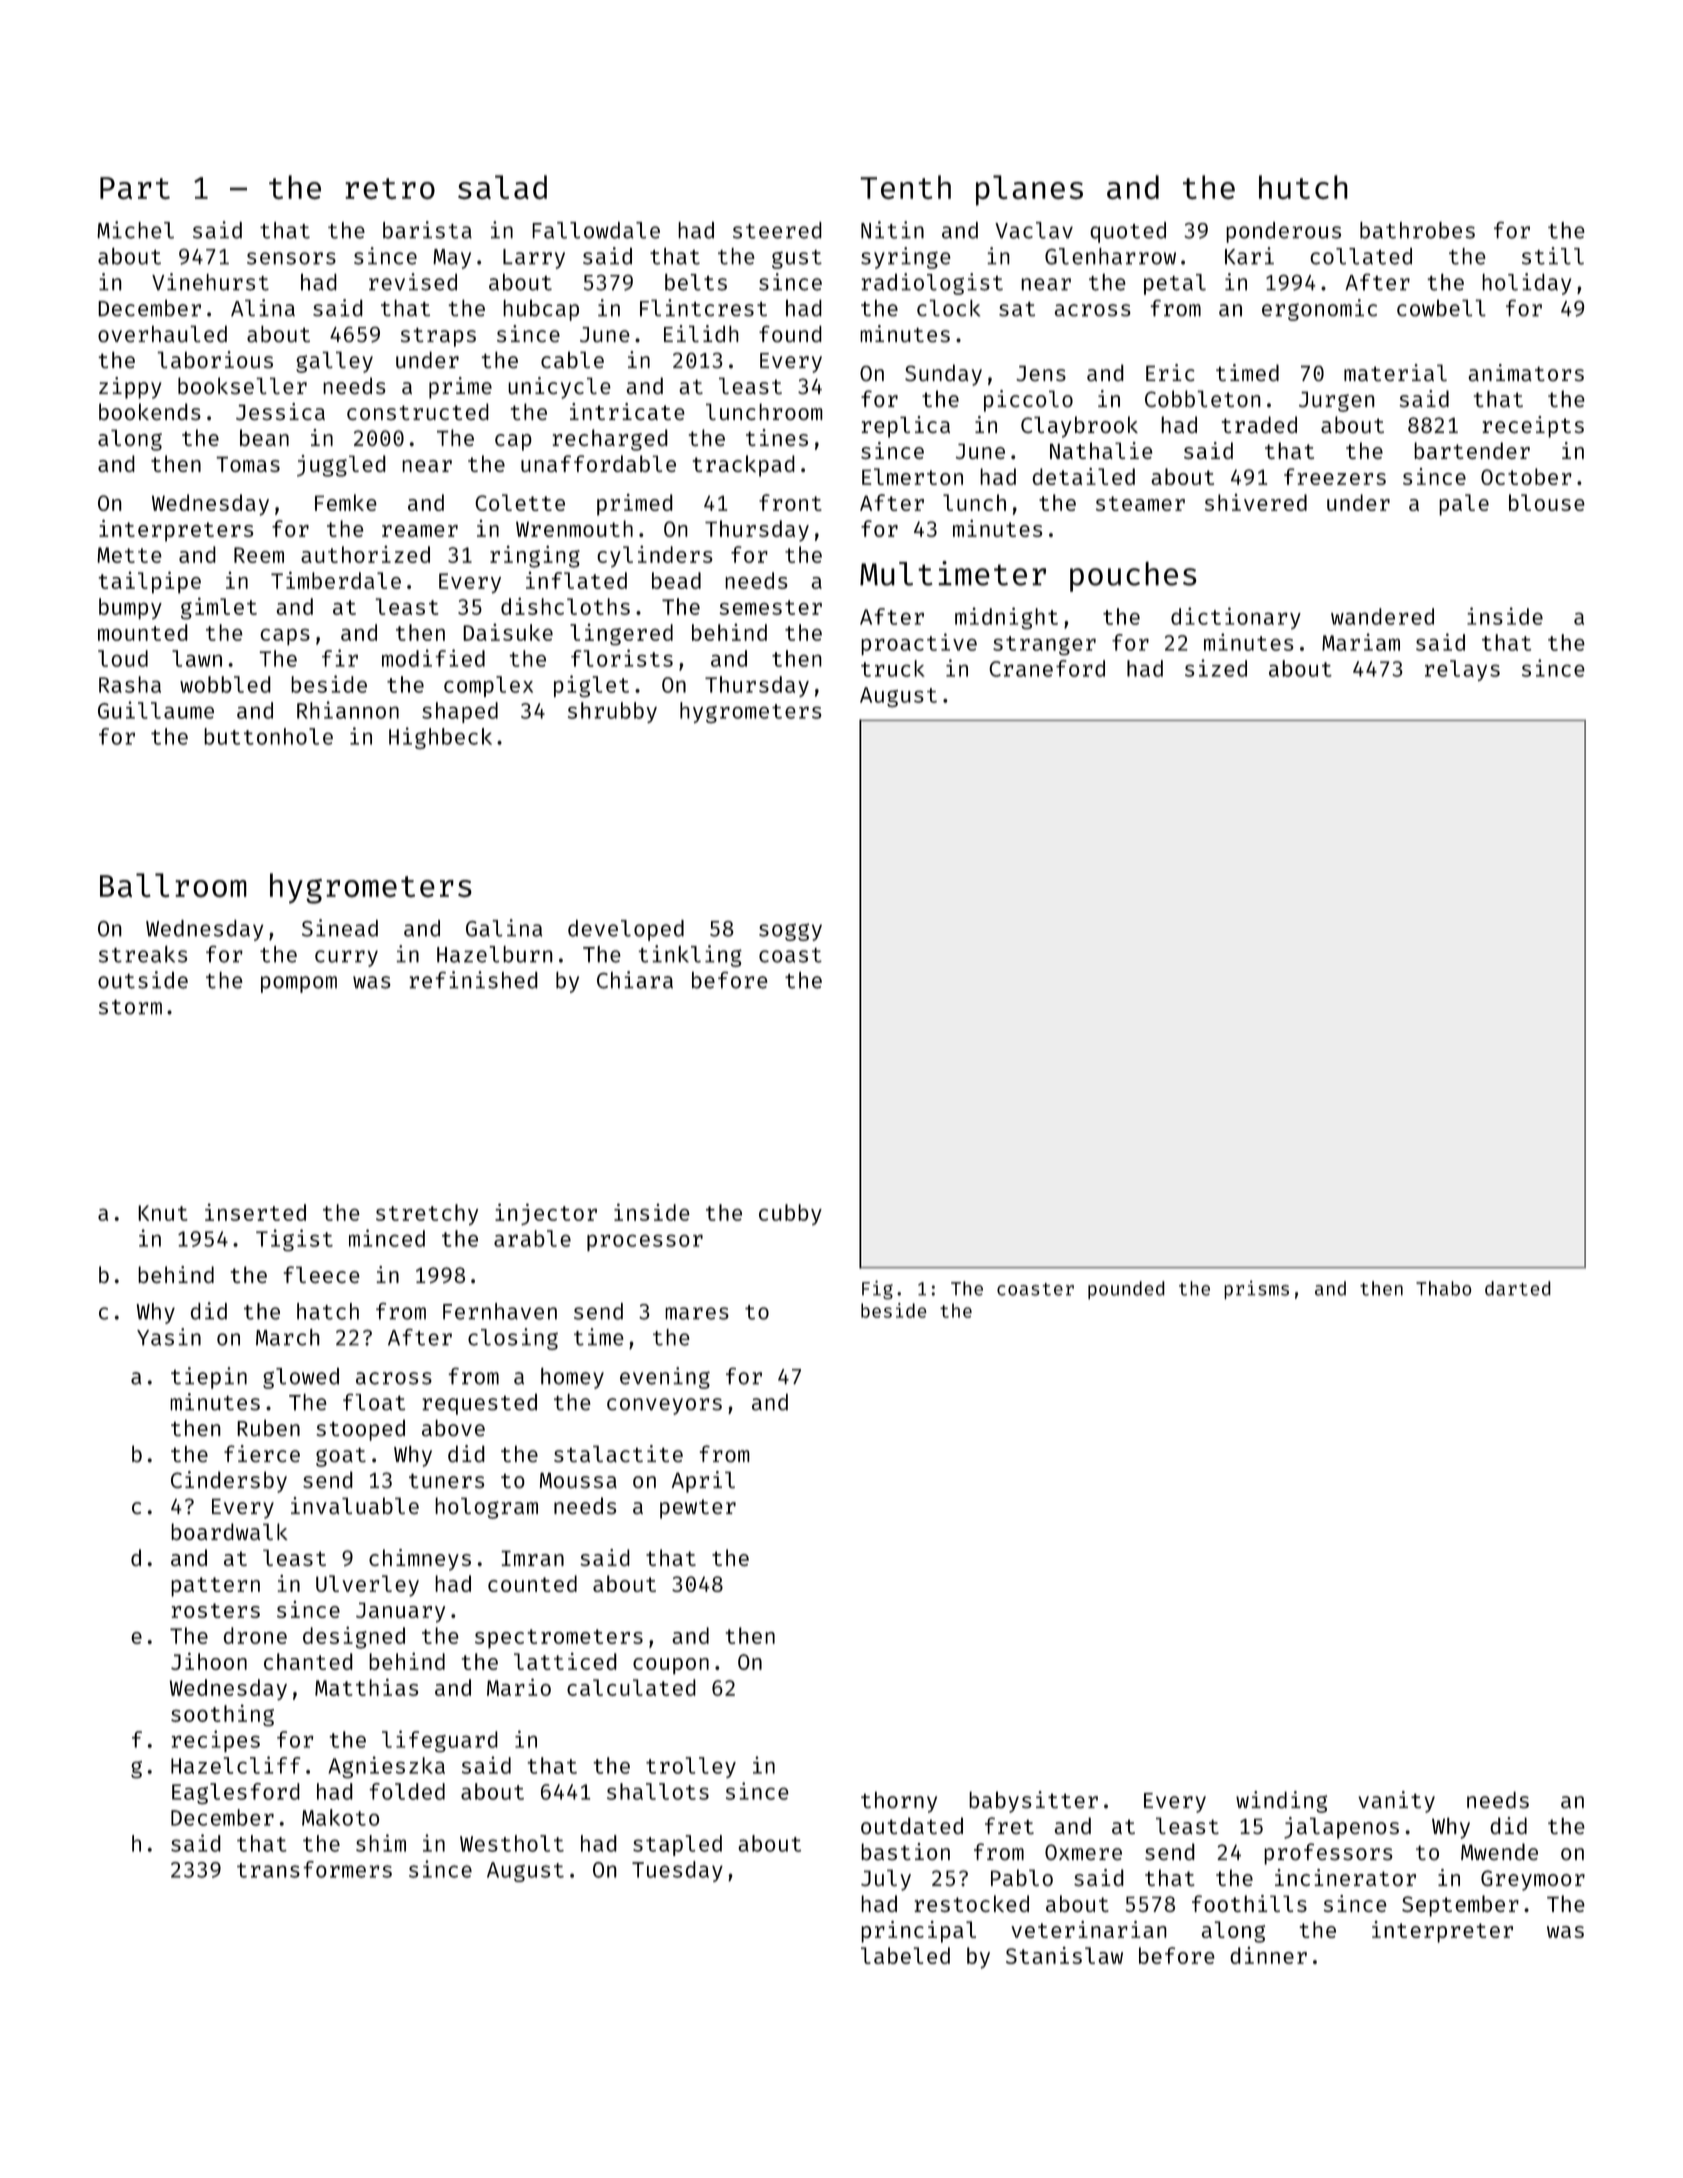 The width and height of the page is (1683, 2178). I want to click on wandered, so click(1382, 616).
